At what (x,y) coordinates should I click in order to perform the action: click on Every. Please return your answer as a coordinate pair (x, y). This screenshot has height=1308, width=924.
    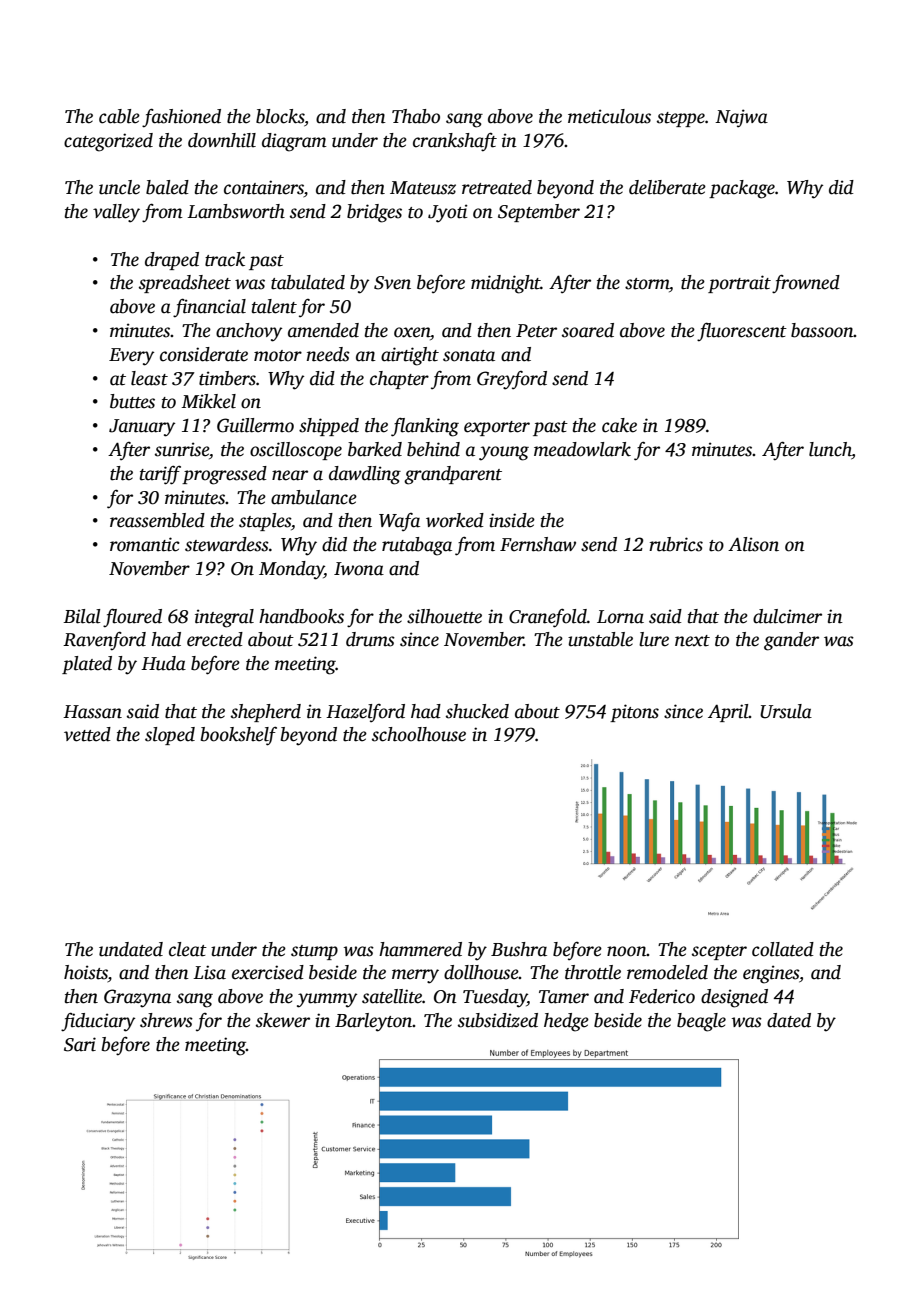
    Looking at the image, I should click on (131, 357).
